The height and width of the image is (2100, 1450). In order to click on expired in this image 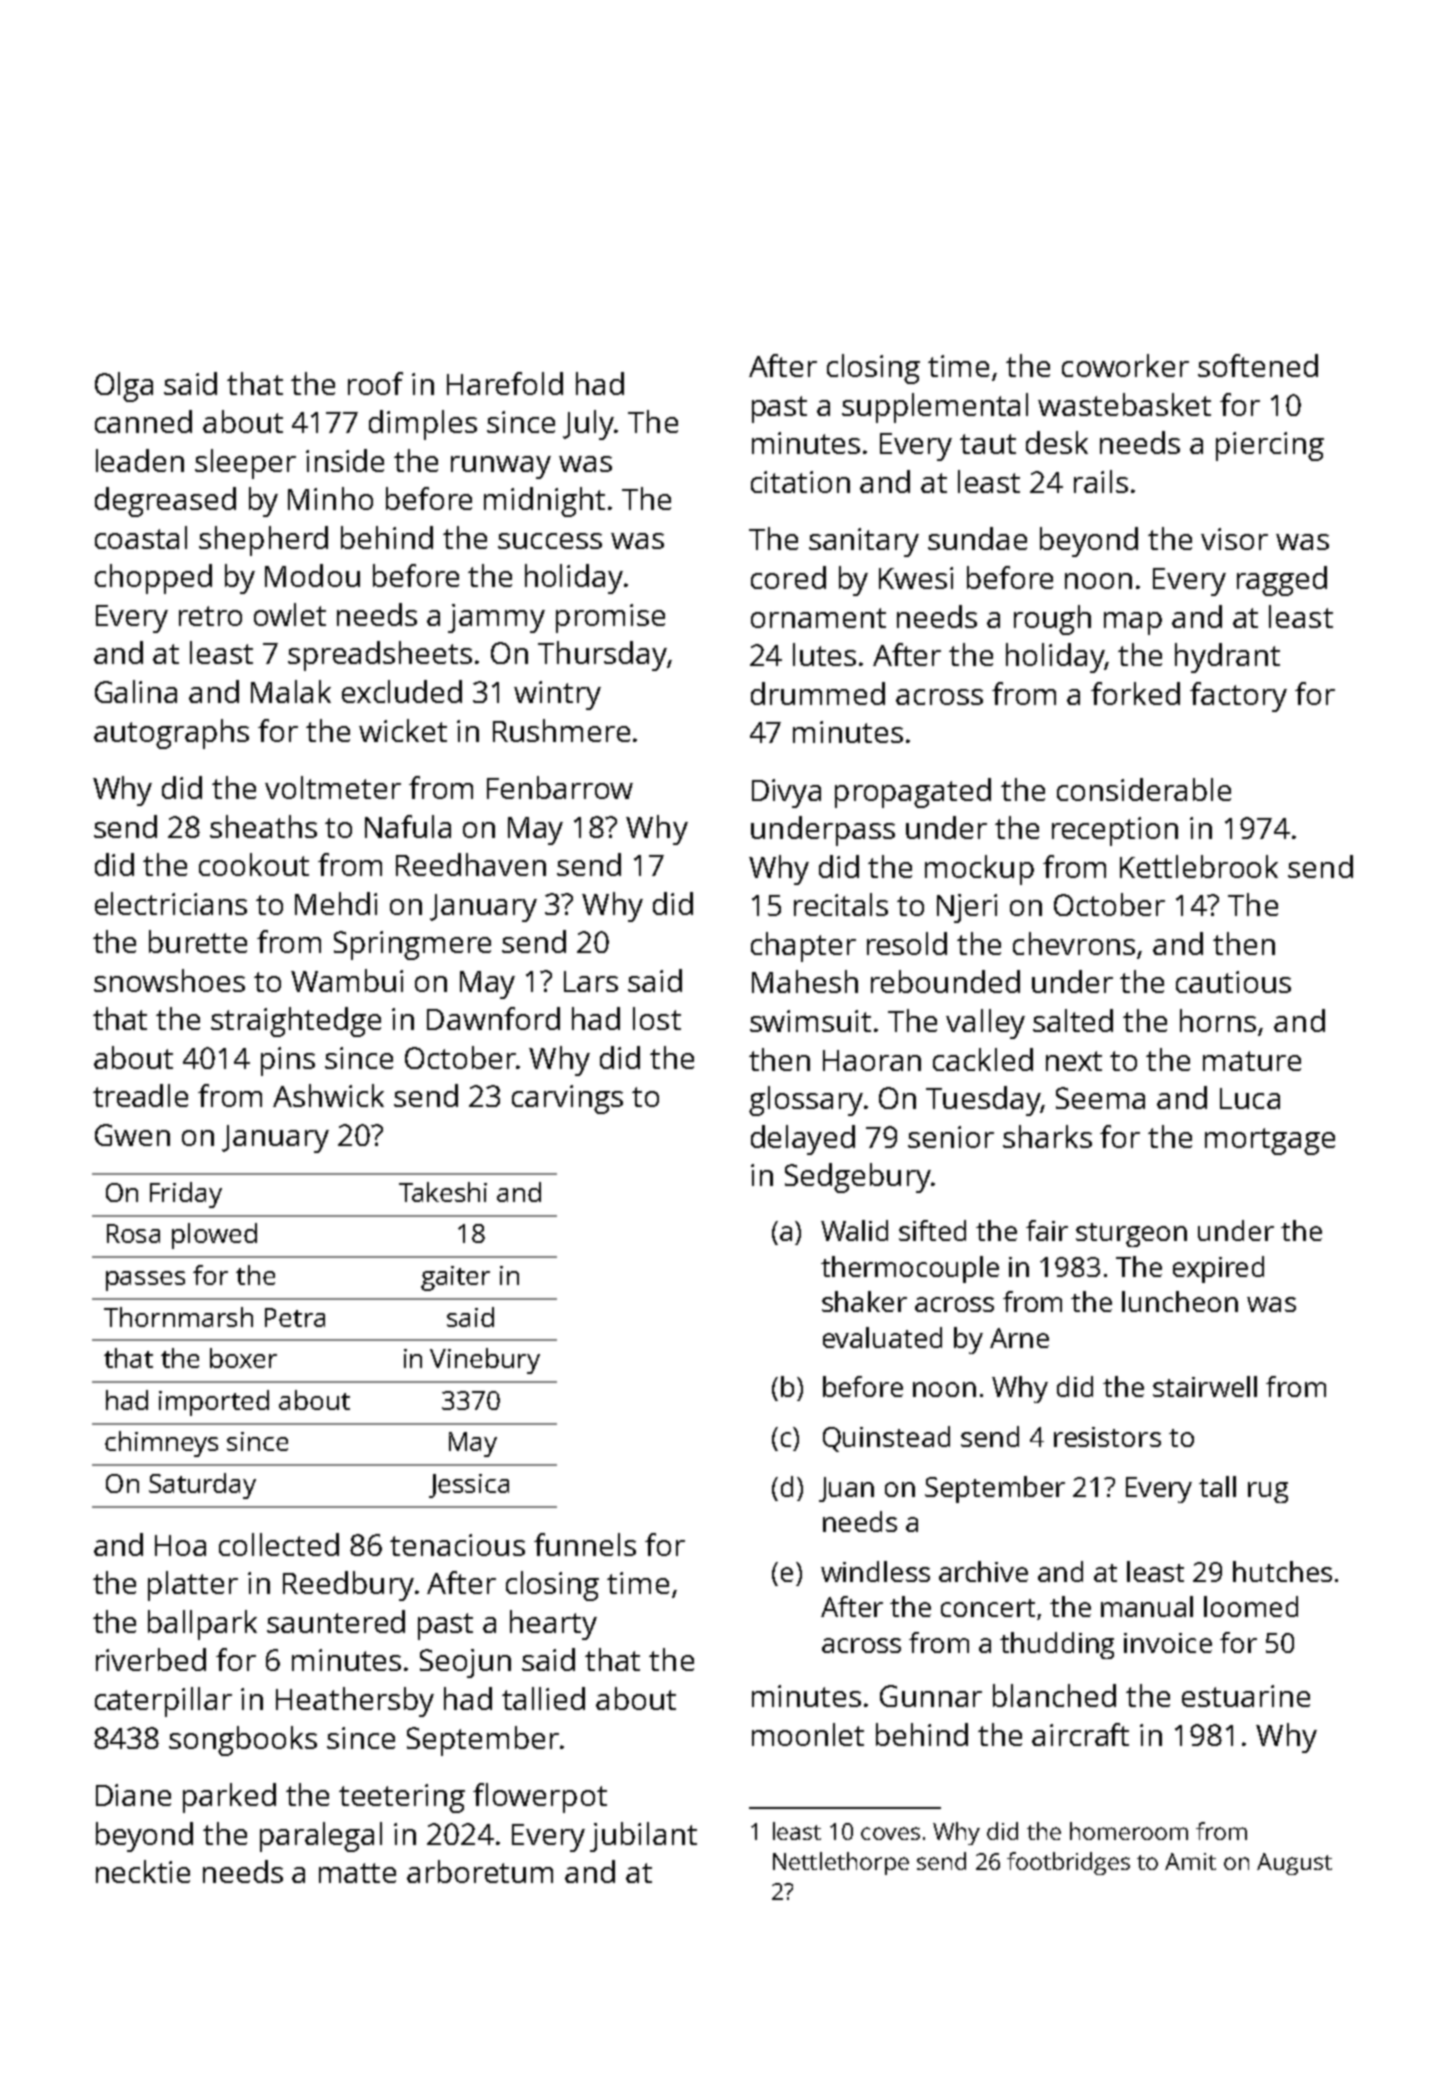, I will do `click(1218, 1269)`.
